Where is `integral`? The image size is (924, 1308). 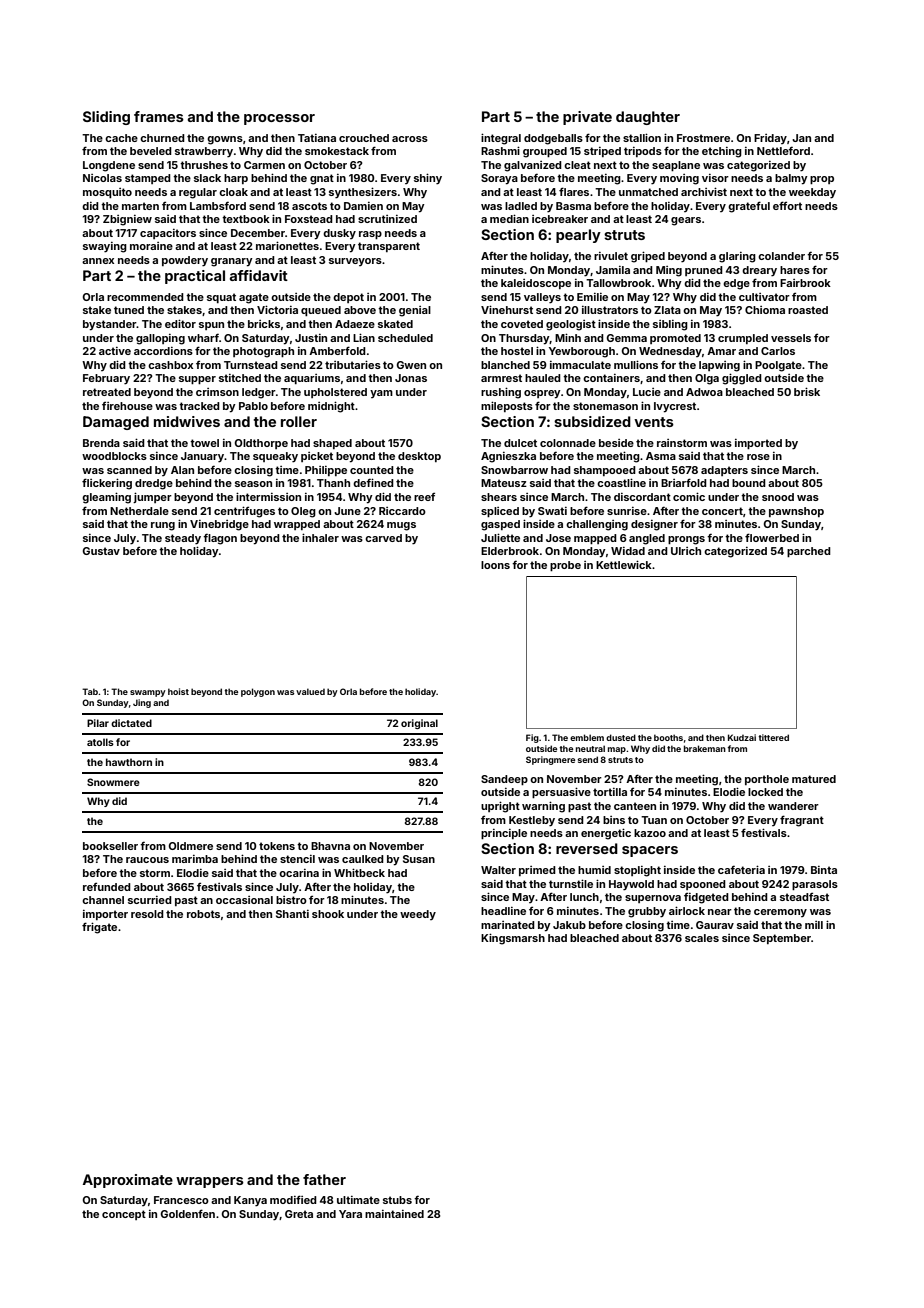
integral is located at coordinates (501, 139).
